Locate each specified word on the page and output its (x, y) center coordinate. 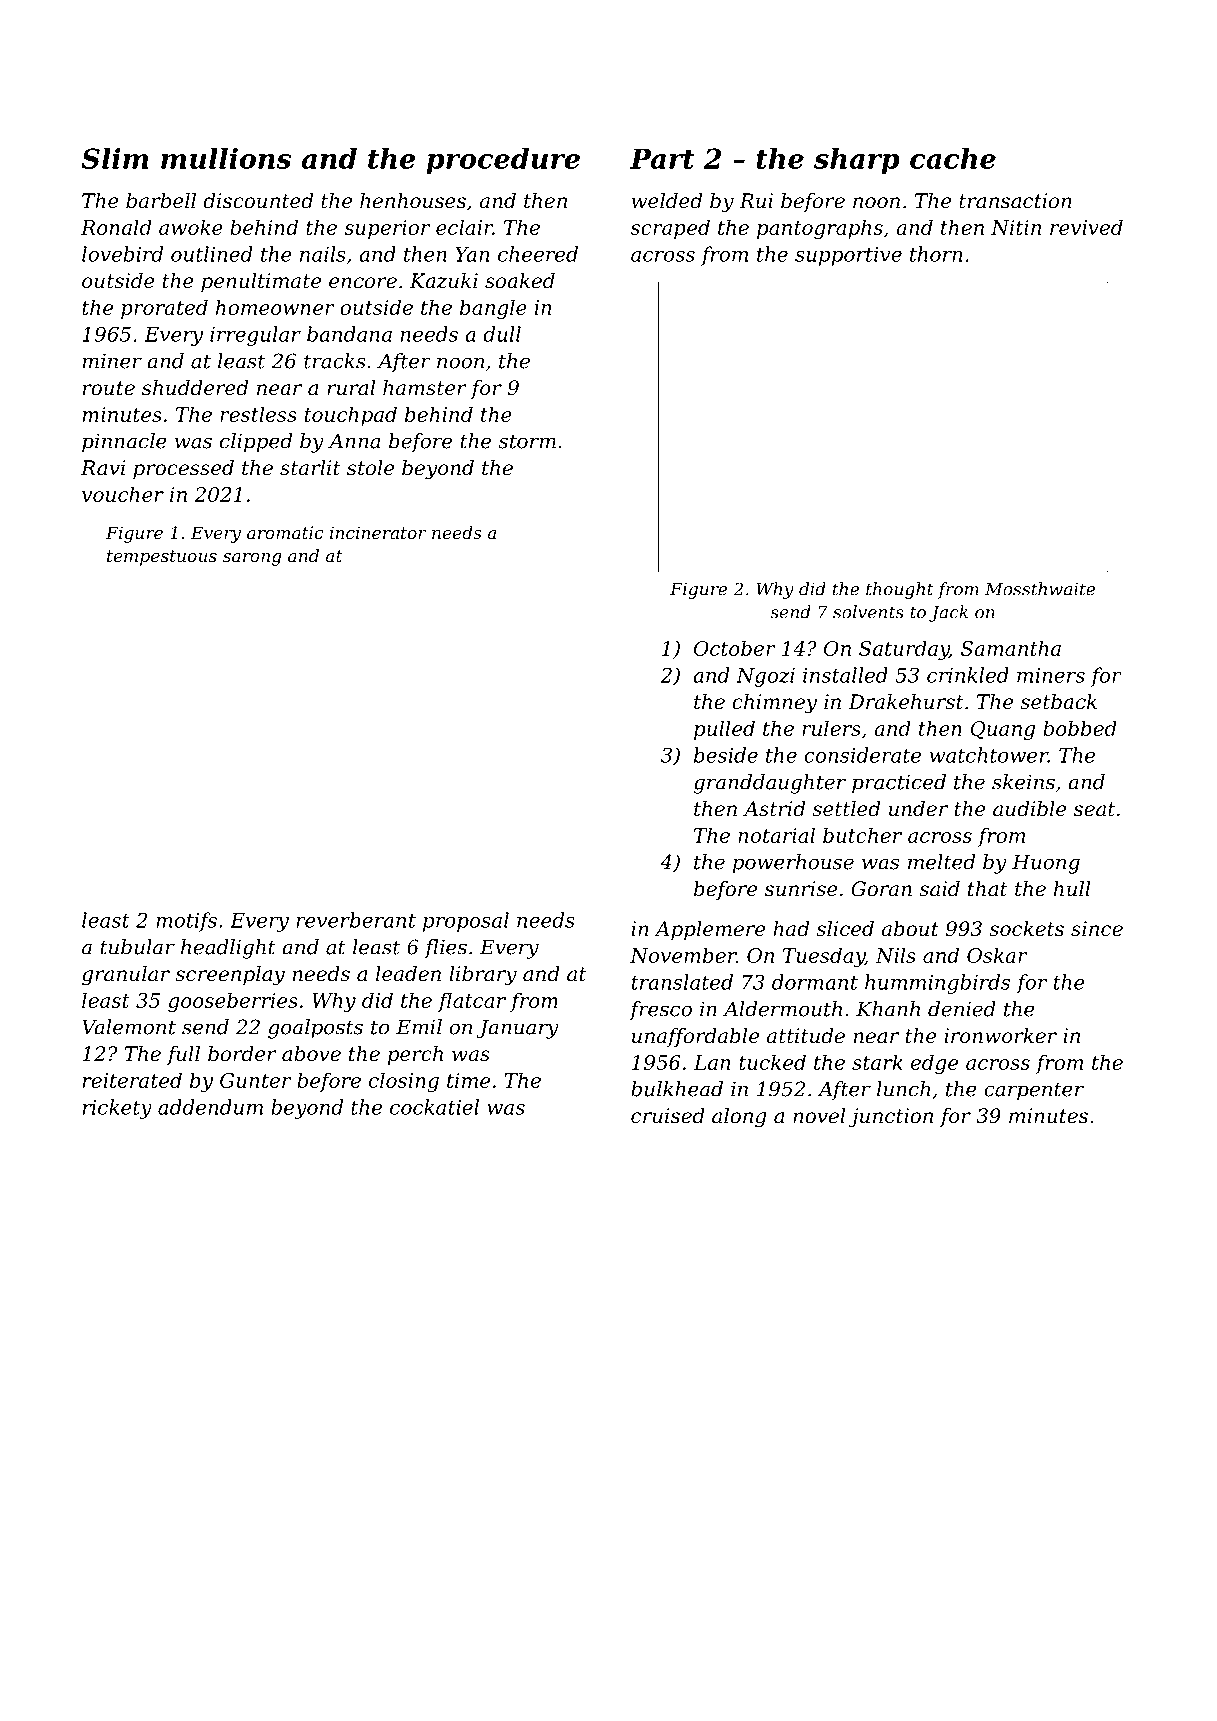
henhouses (413, 201)
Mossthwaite (1040, 589)
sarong (252, 559)
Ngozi (765, 677)
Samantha (1011, 648)
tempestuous (162, 558)
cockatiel (434, 1107)
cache (953, 158)
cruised (668, 1116)
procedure (503, 161)
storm (527, 441)
